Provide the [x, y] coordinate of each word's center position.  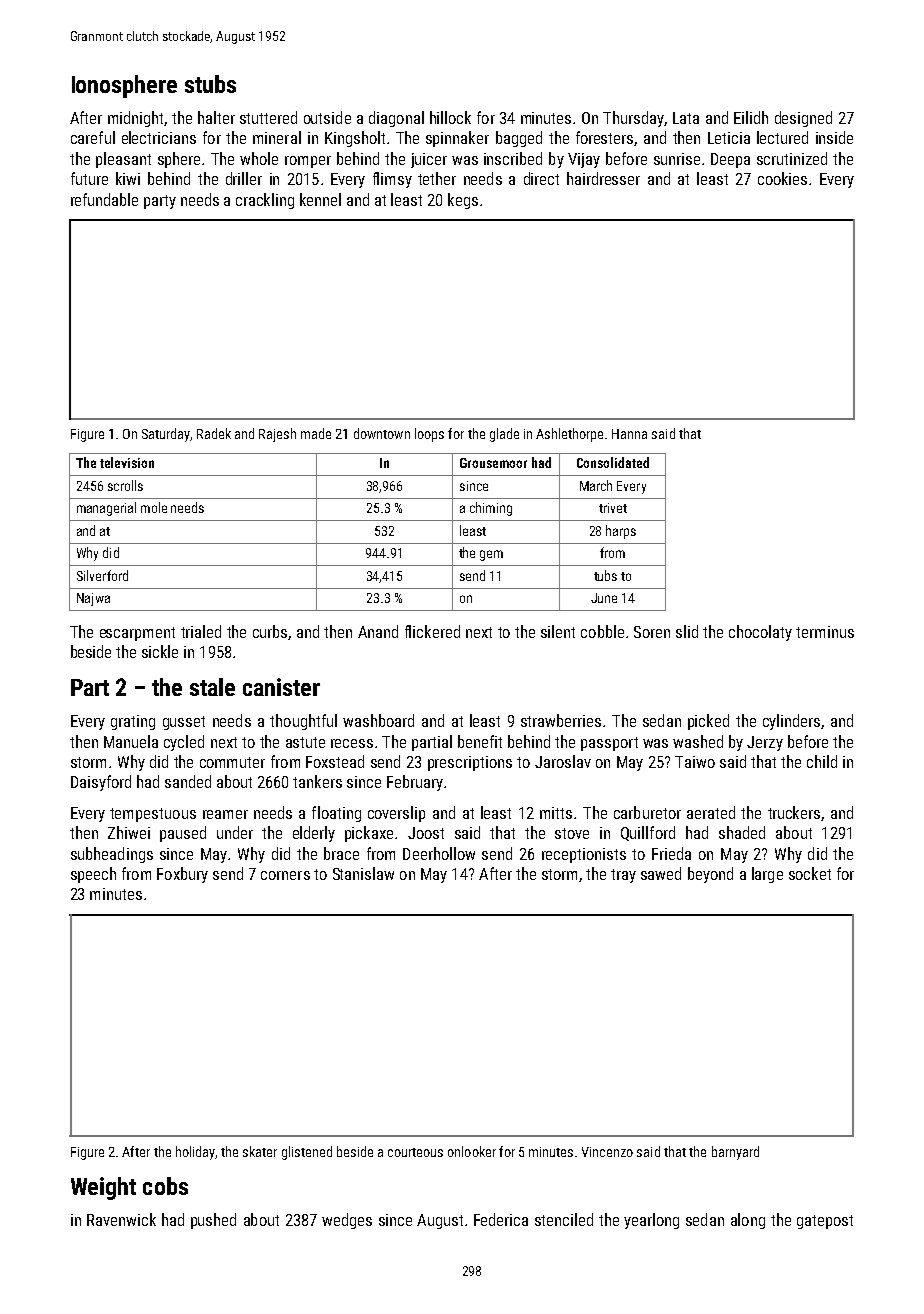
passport [609, 744]
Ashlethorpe [569, 435]
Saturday [166, 435]
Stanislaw [363, 873]
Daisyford [101, 783]
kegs [463, 201]
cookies [782, 178]
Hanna [629, 434]
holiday [195, 1153]
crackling [265, 201]
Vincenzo [607, 1152]
